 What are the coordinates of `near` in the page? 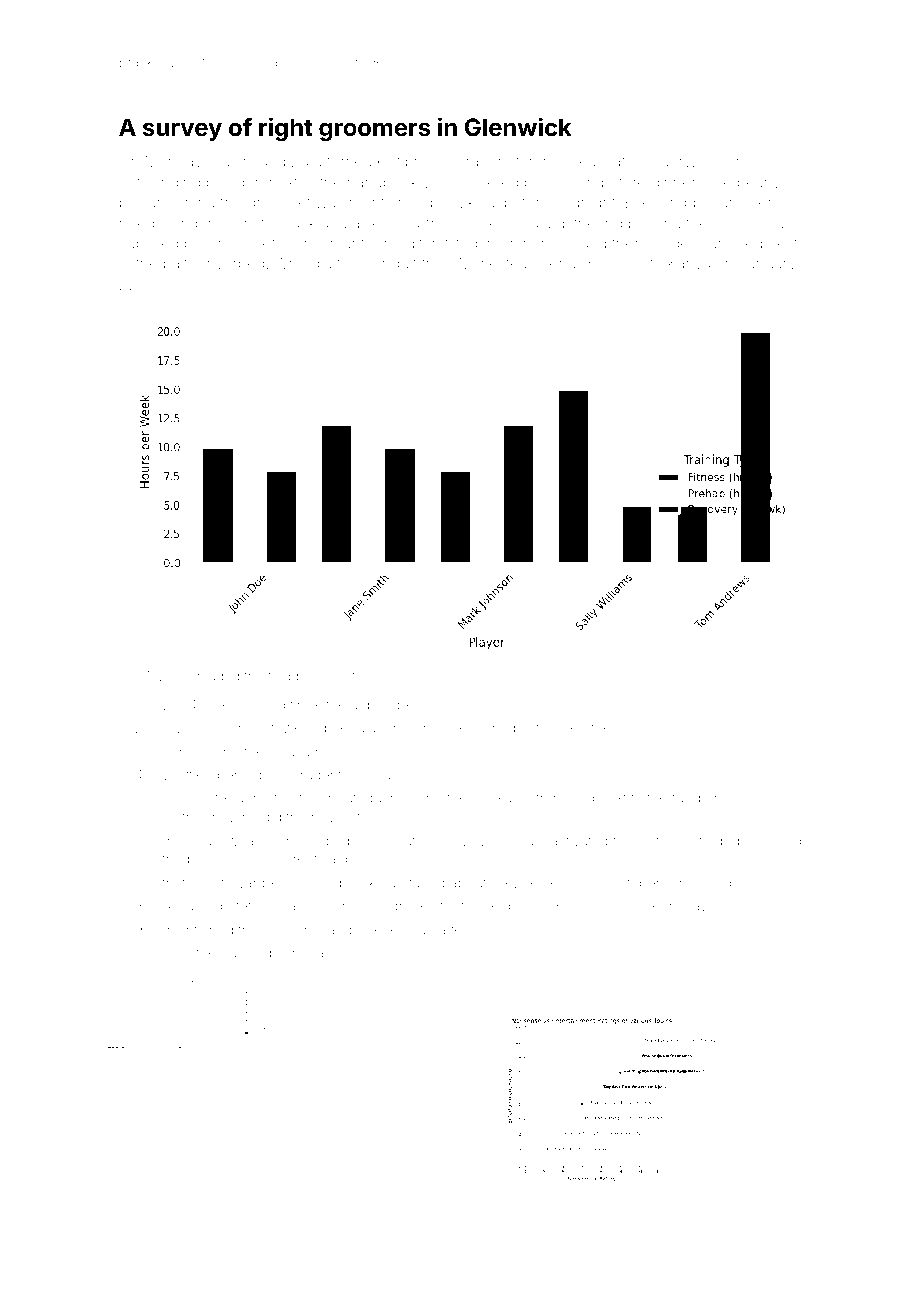 It's located at (177, 954).
